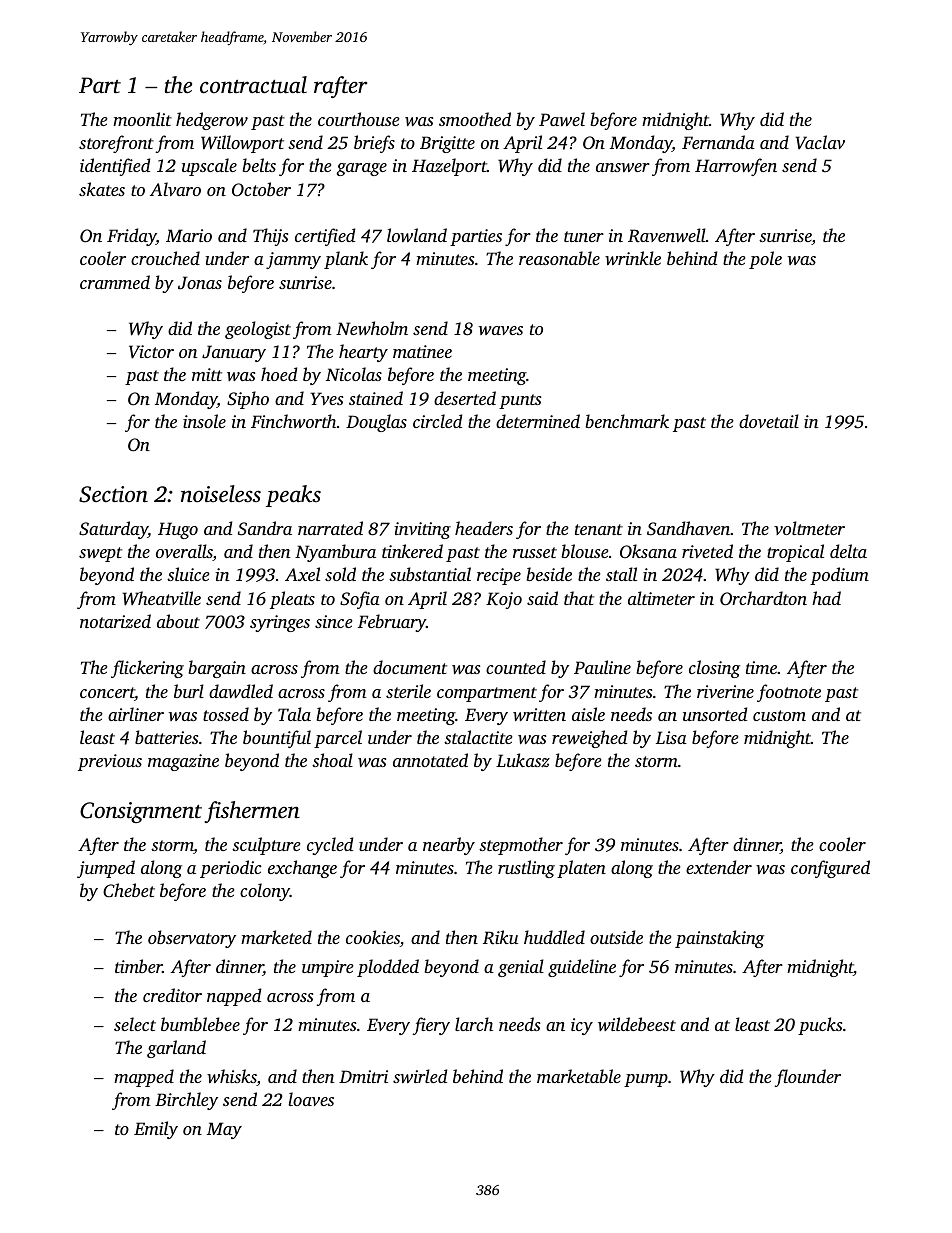  I want to click on annotated, so click(430, 760).
